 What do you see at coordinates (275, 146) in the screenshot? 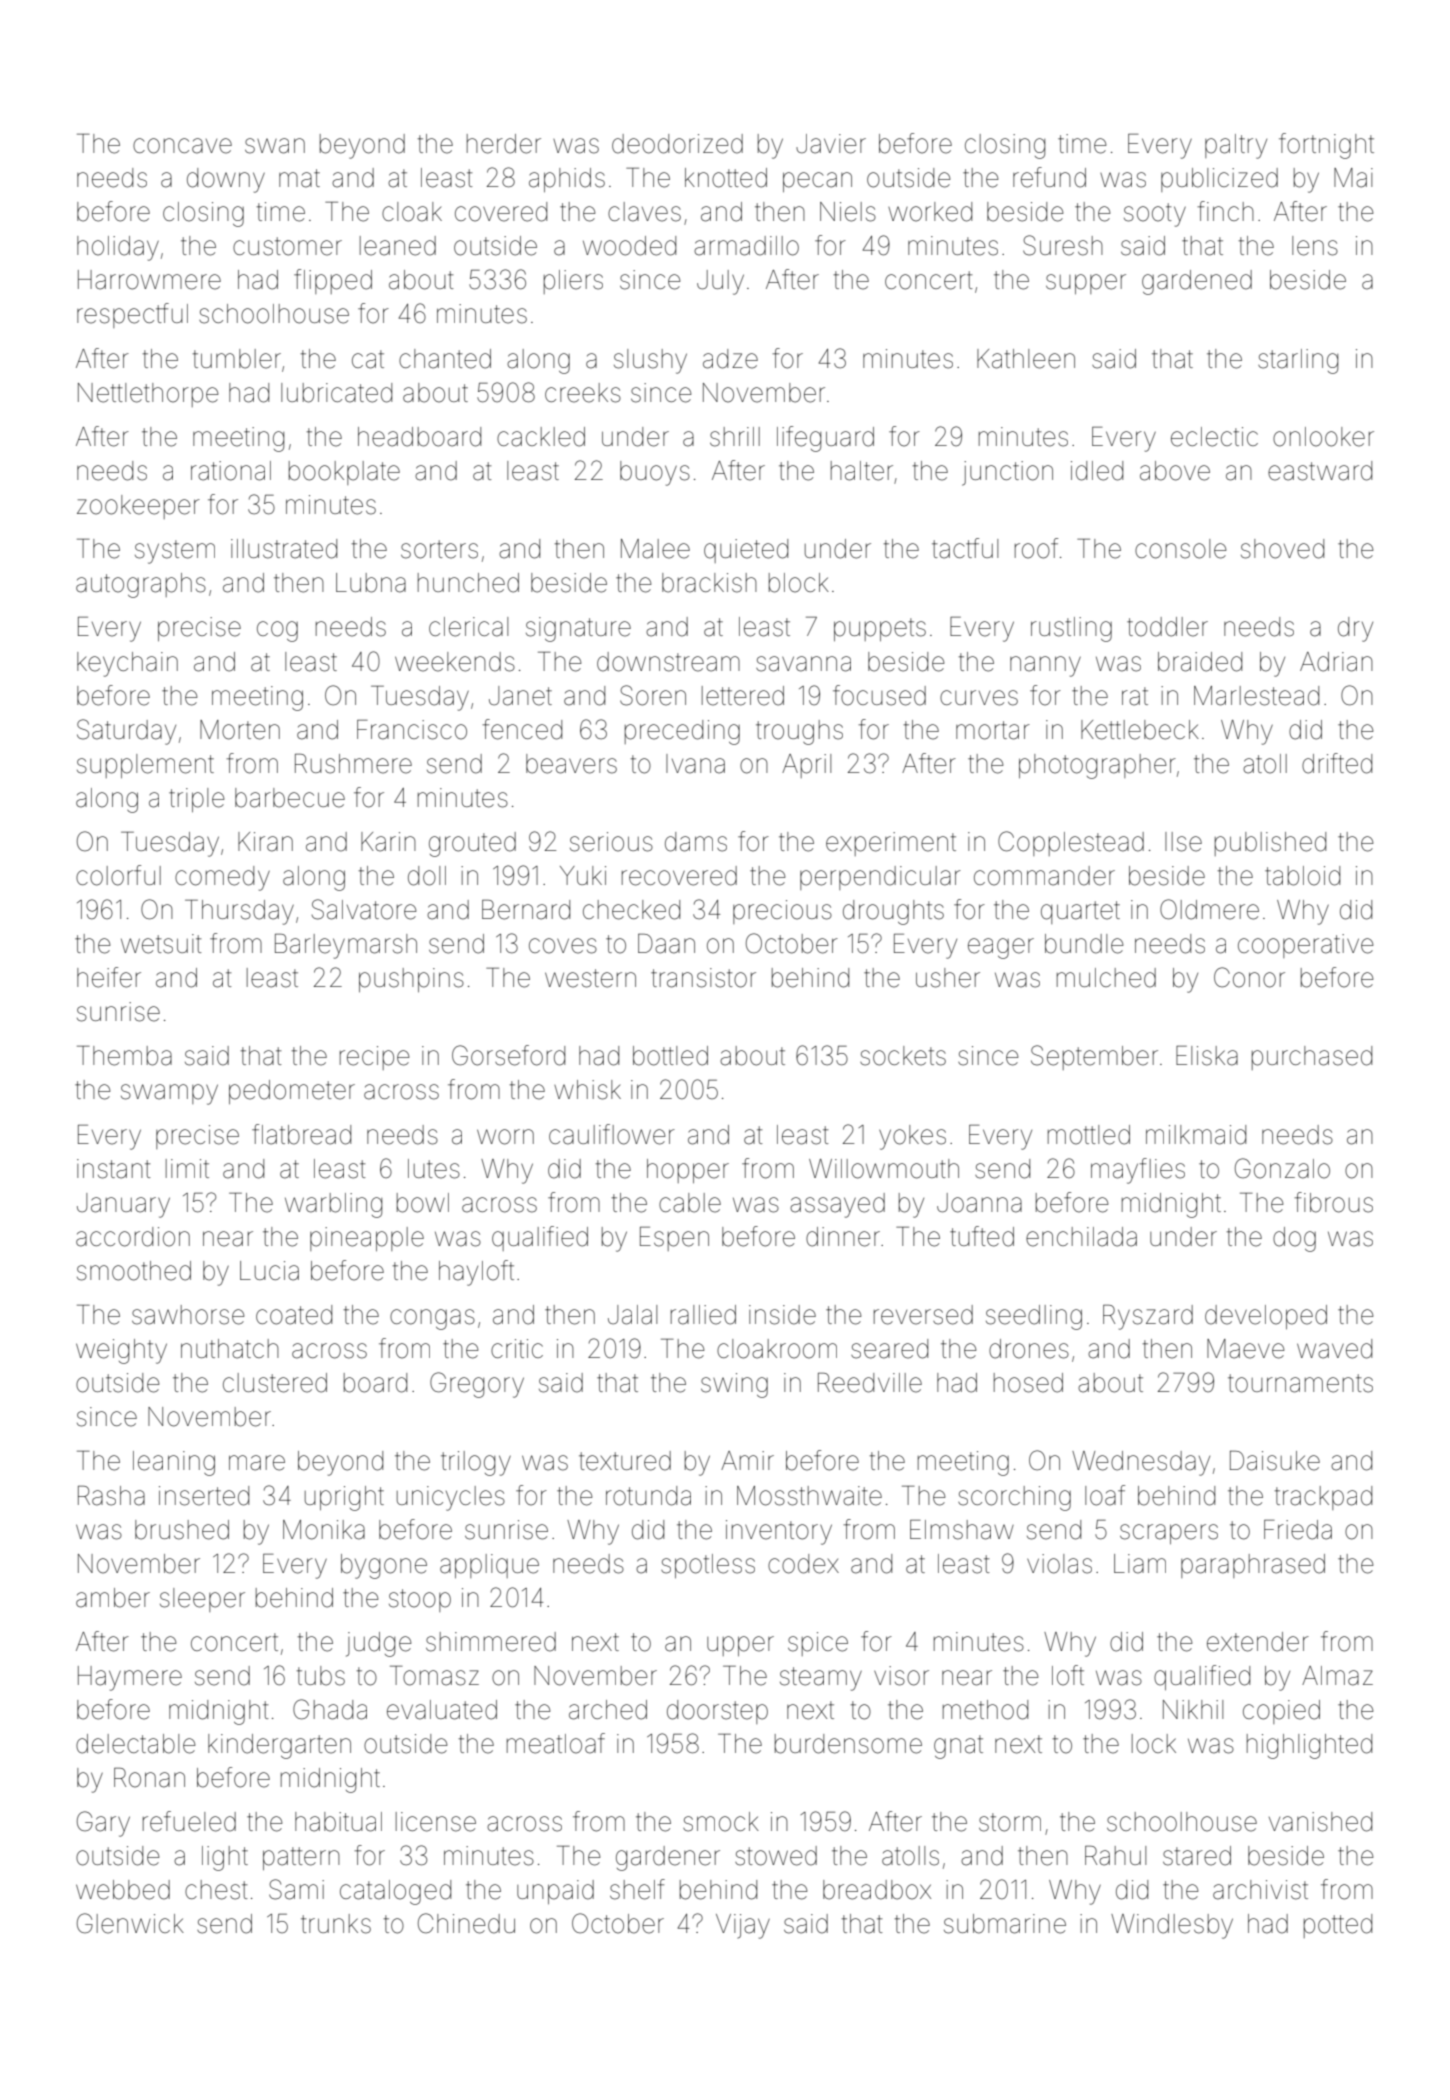
I see `swan` at bounding box center [275, 146].
